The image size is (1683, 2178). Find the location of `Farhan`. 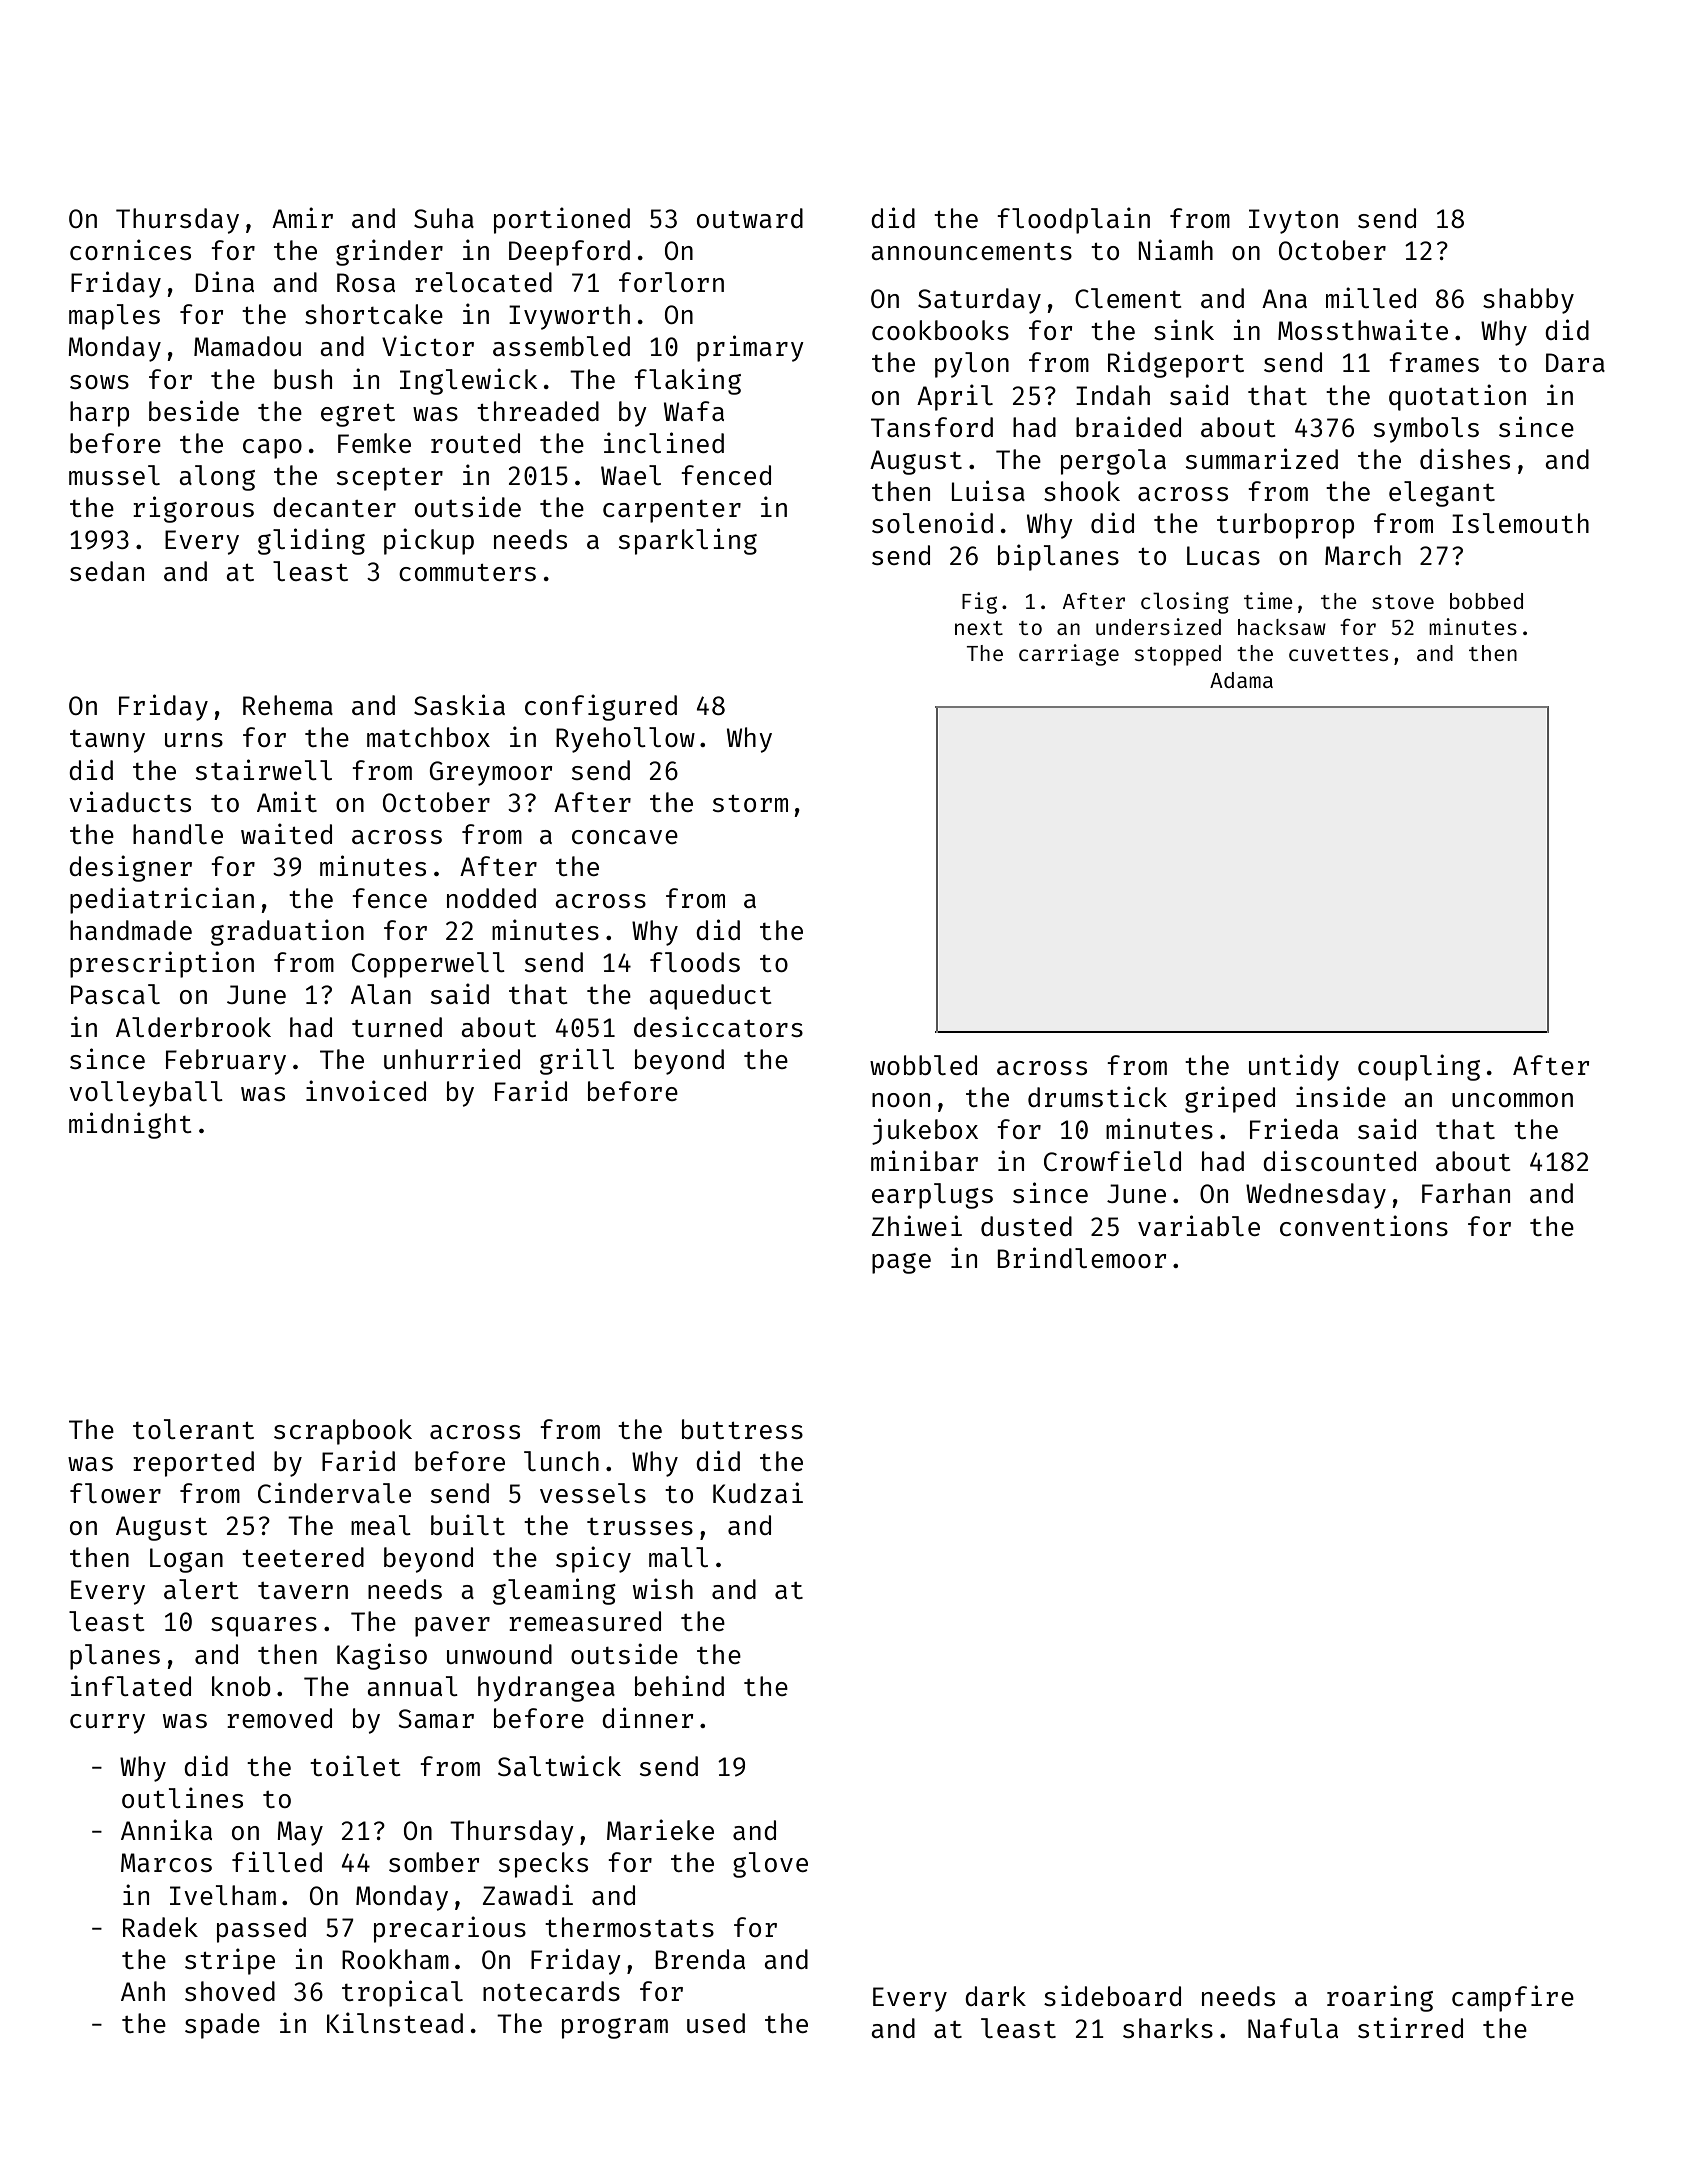

Farhan is located at coordinates (1466, 1193).
